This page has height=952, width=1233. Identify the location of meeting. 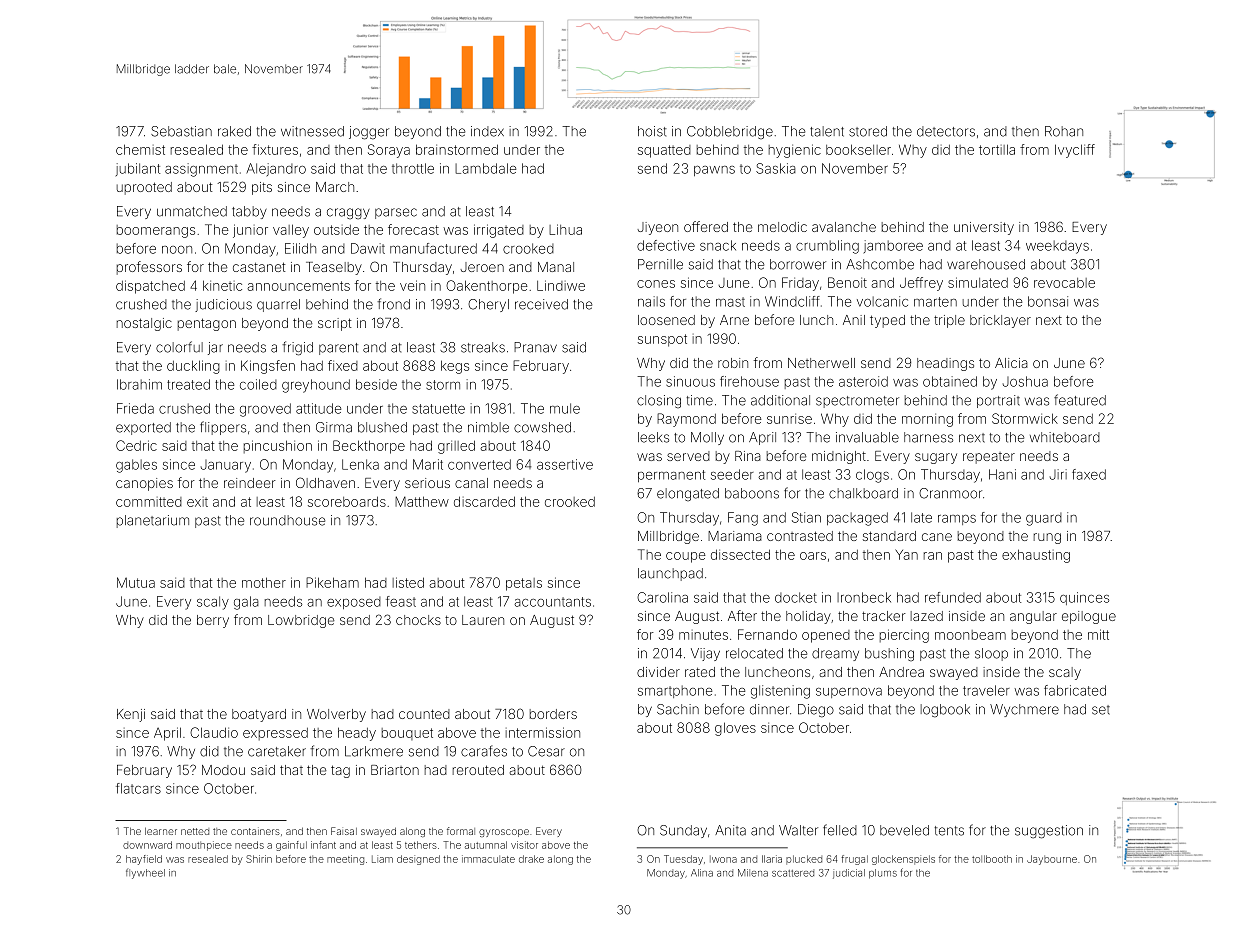
(345, 860).
